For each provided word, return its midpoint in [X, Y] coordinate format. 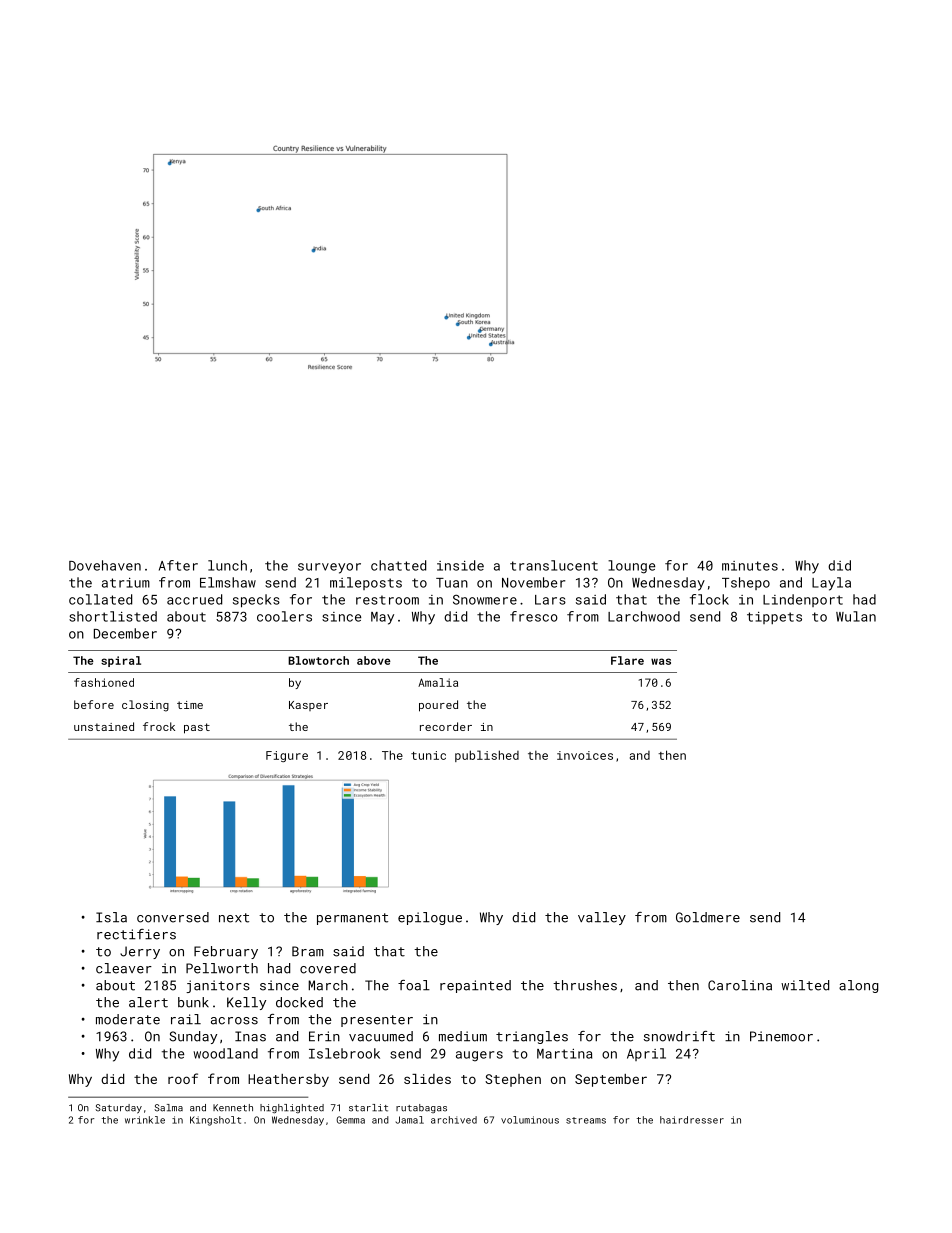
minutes [750, 566]
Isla [111, 917]
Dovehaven [105, 565]
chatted [398, 565]
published [487, 756]
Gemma [350, 1120]
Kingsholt [215, 1121]
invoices [585, 755]
